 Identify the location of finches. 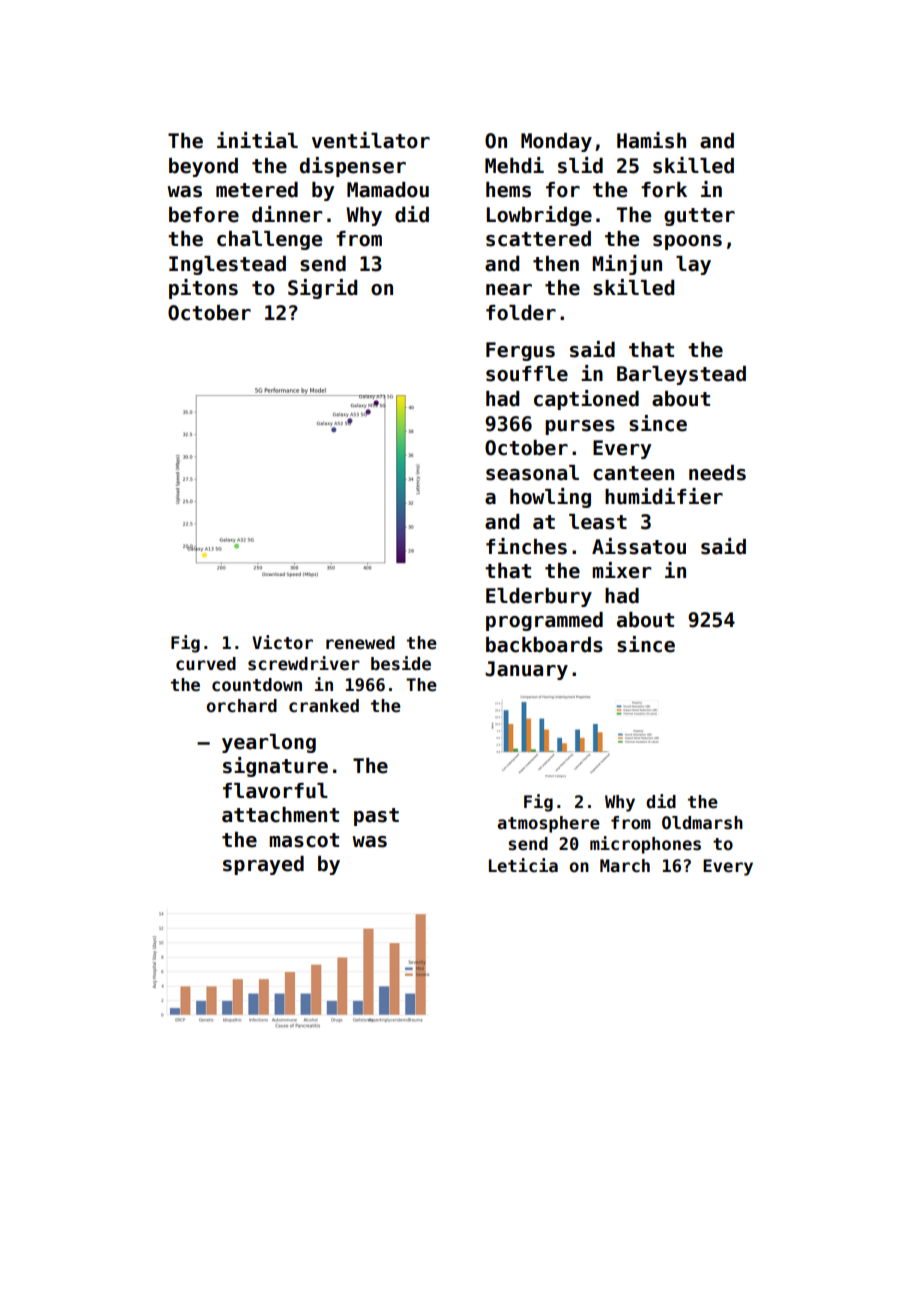
(526, 546).
